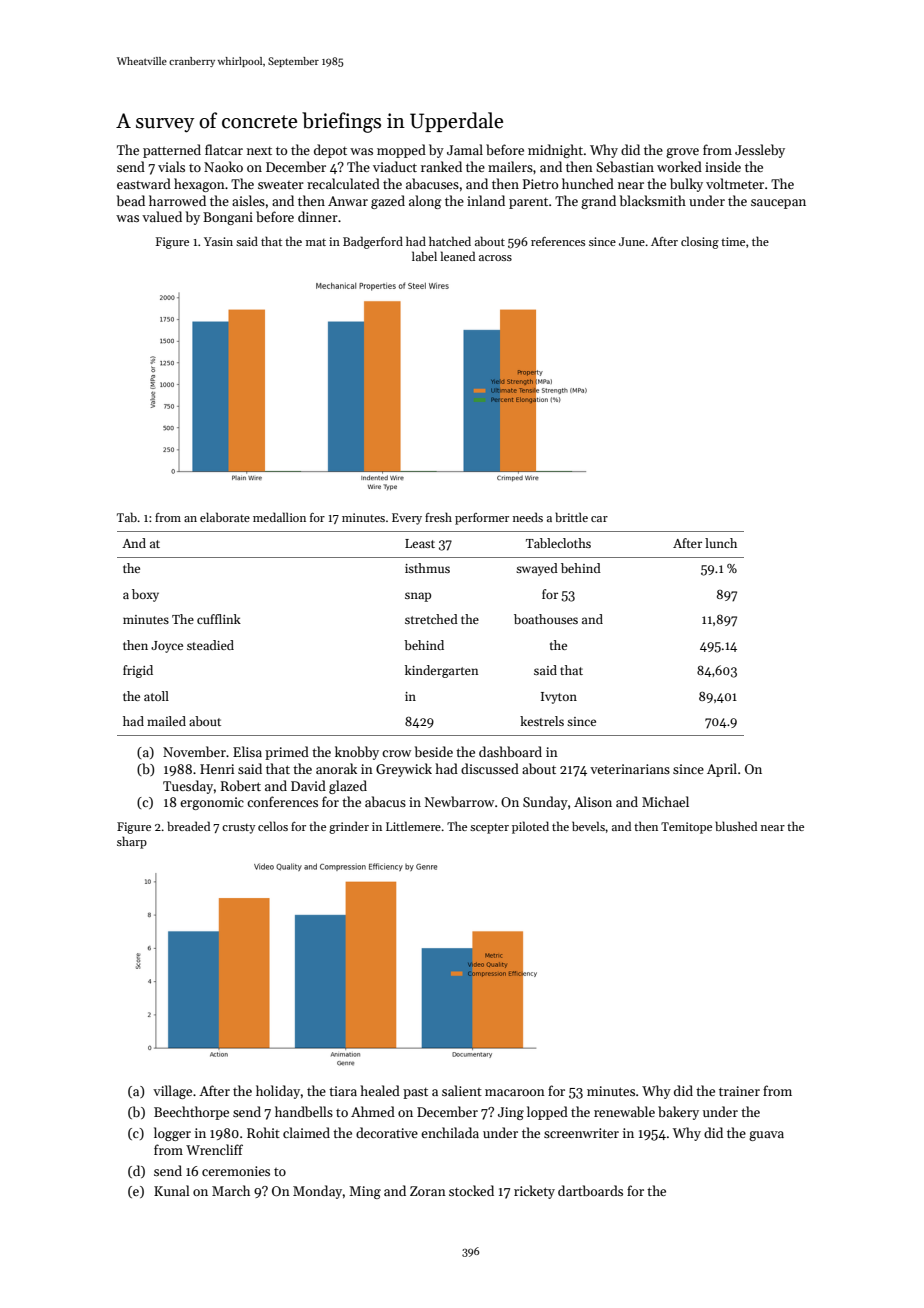 This screenshot has width=924, height=1308. What do you see at coordinates (132, 842) in the screenshot?
I see `sharp` at bounding box center [132, 842].
